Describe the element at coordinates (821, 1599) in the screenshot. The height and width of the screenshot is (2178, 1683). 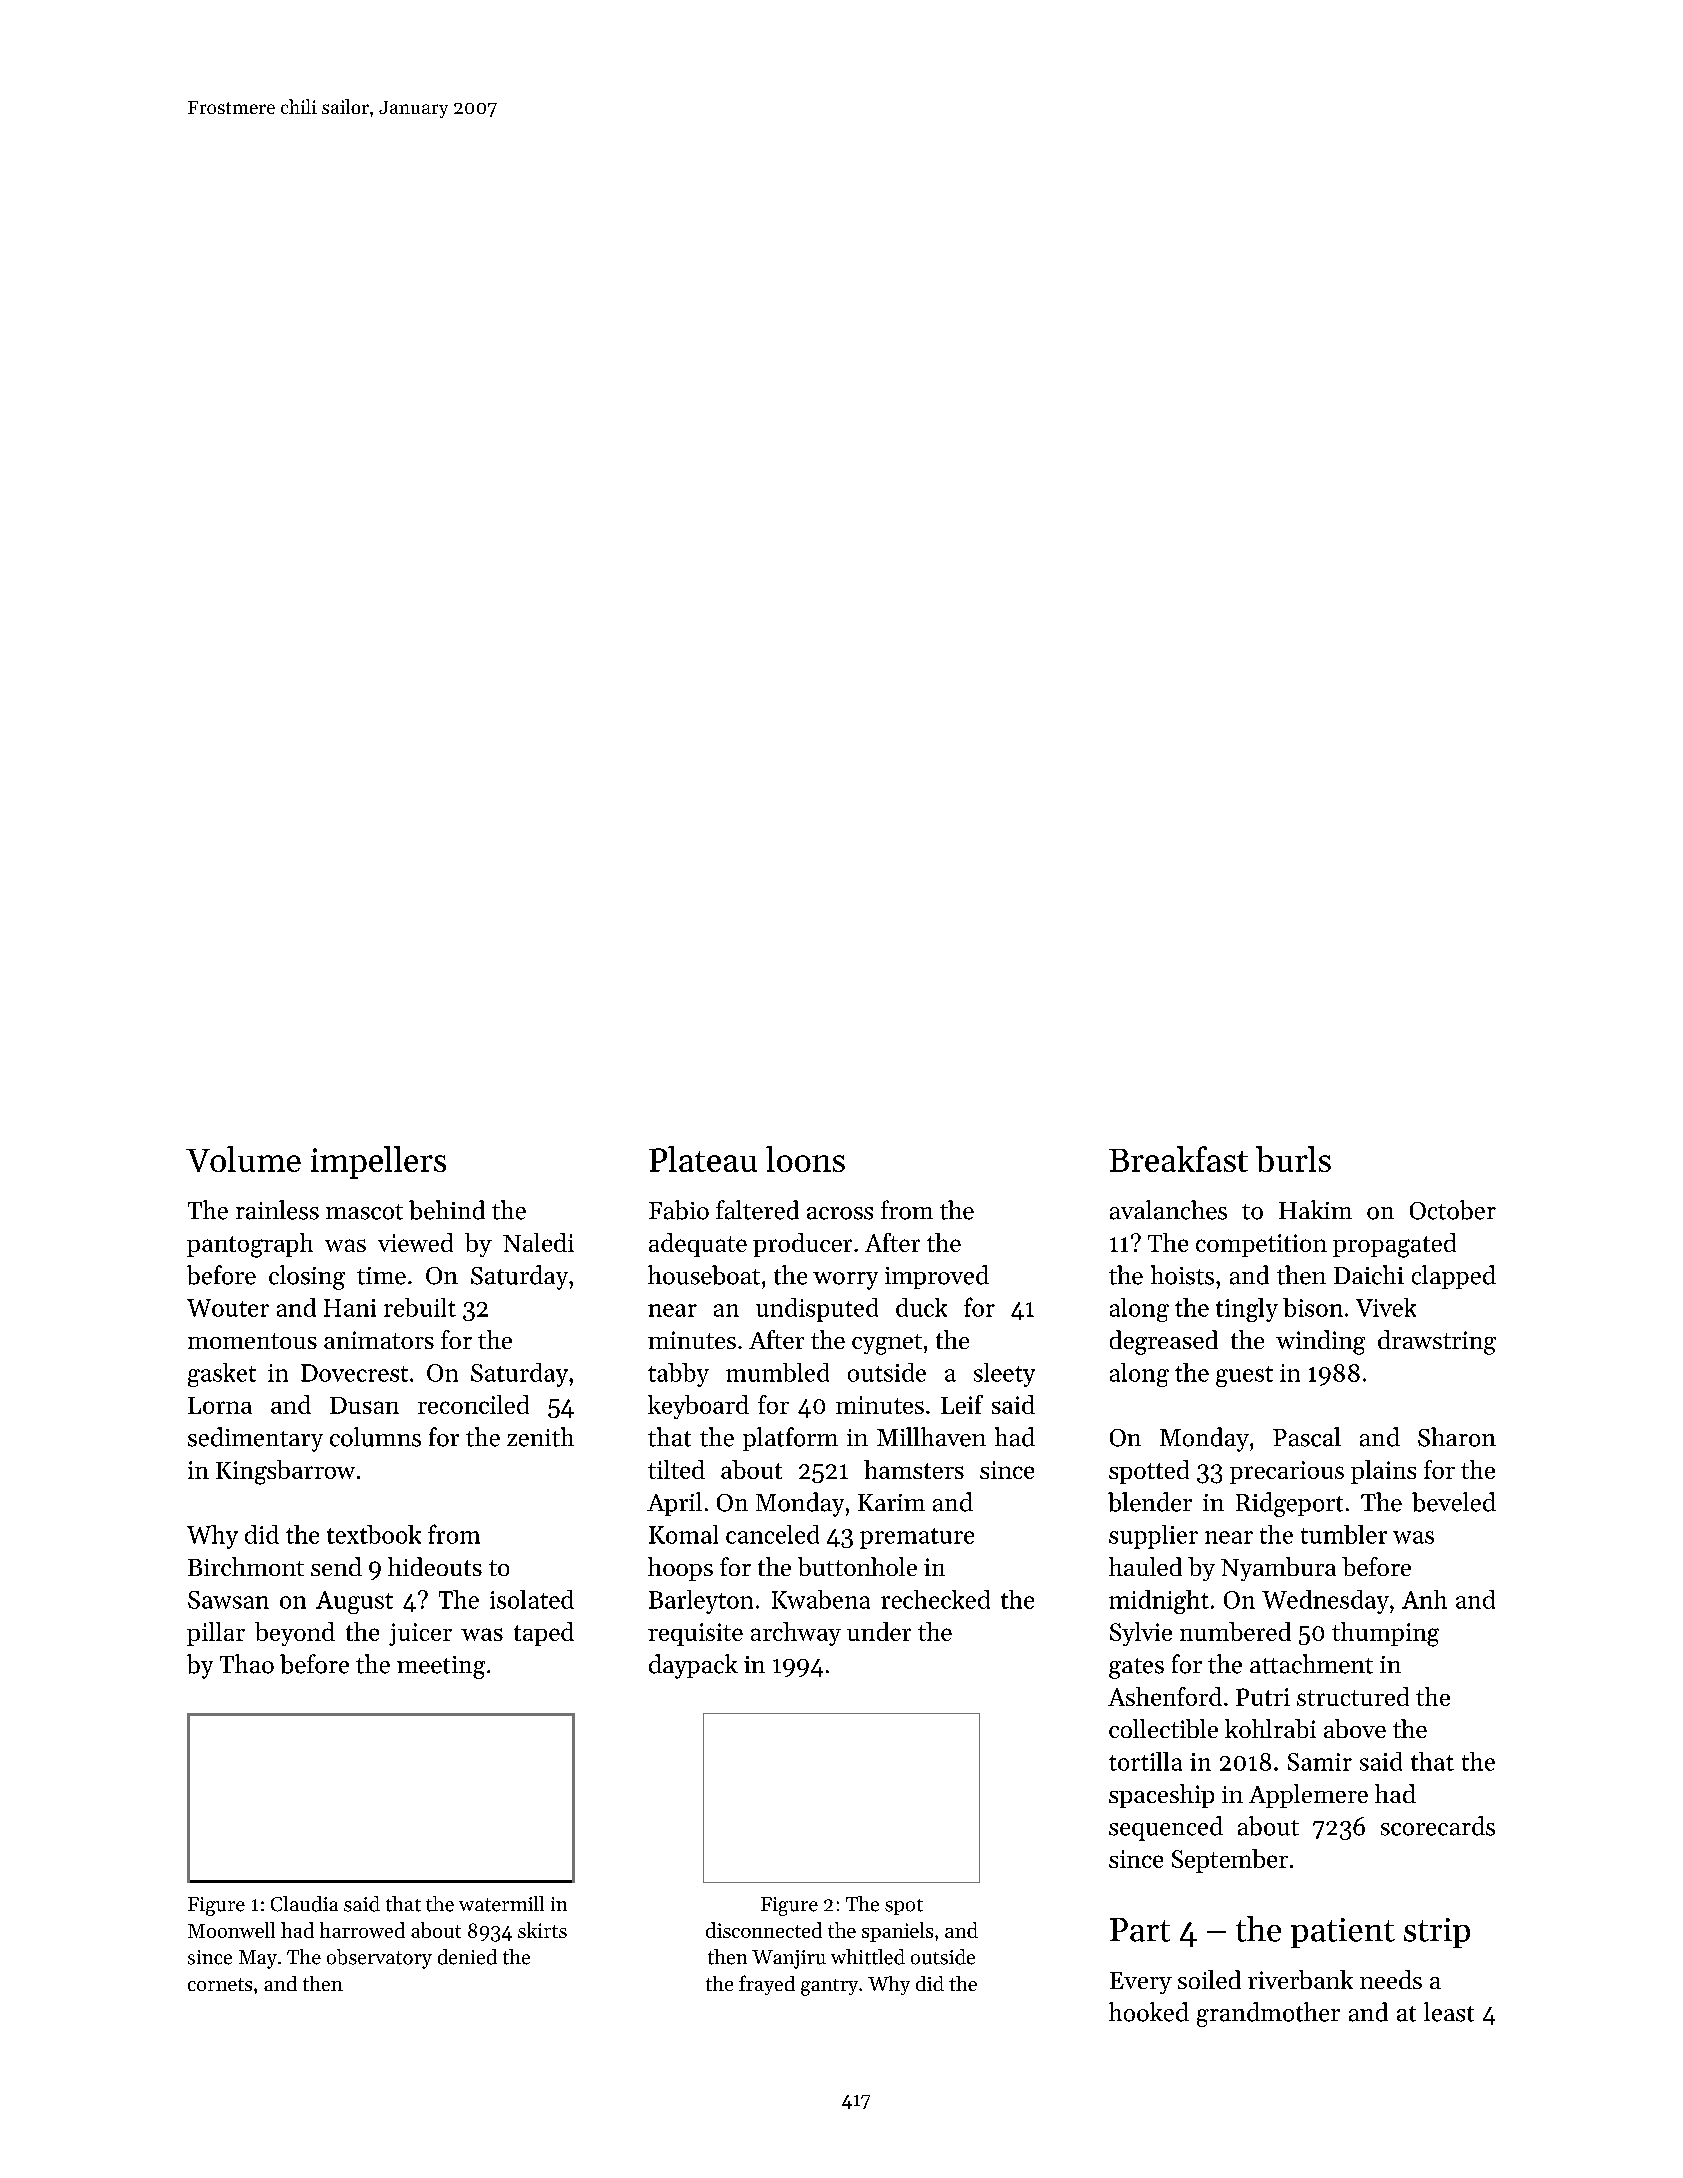
I see `Kwabena` at that location.
